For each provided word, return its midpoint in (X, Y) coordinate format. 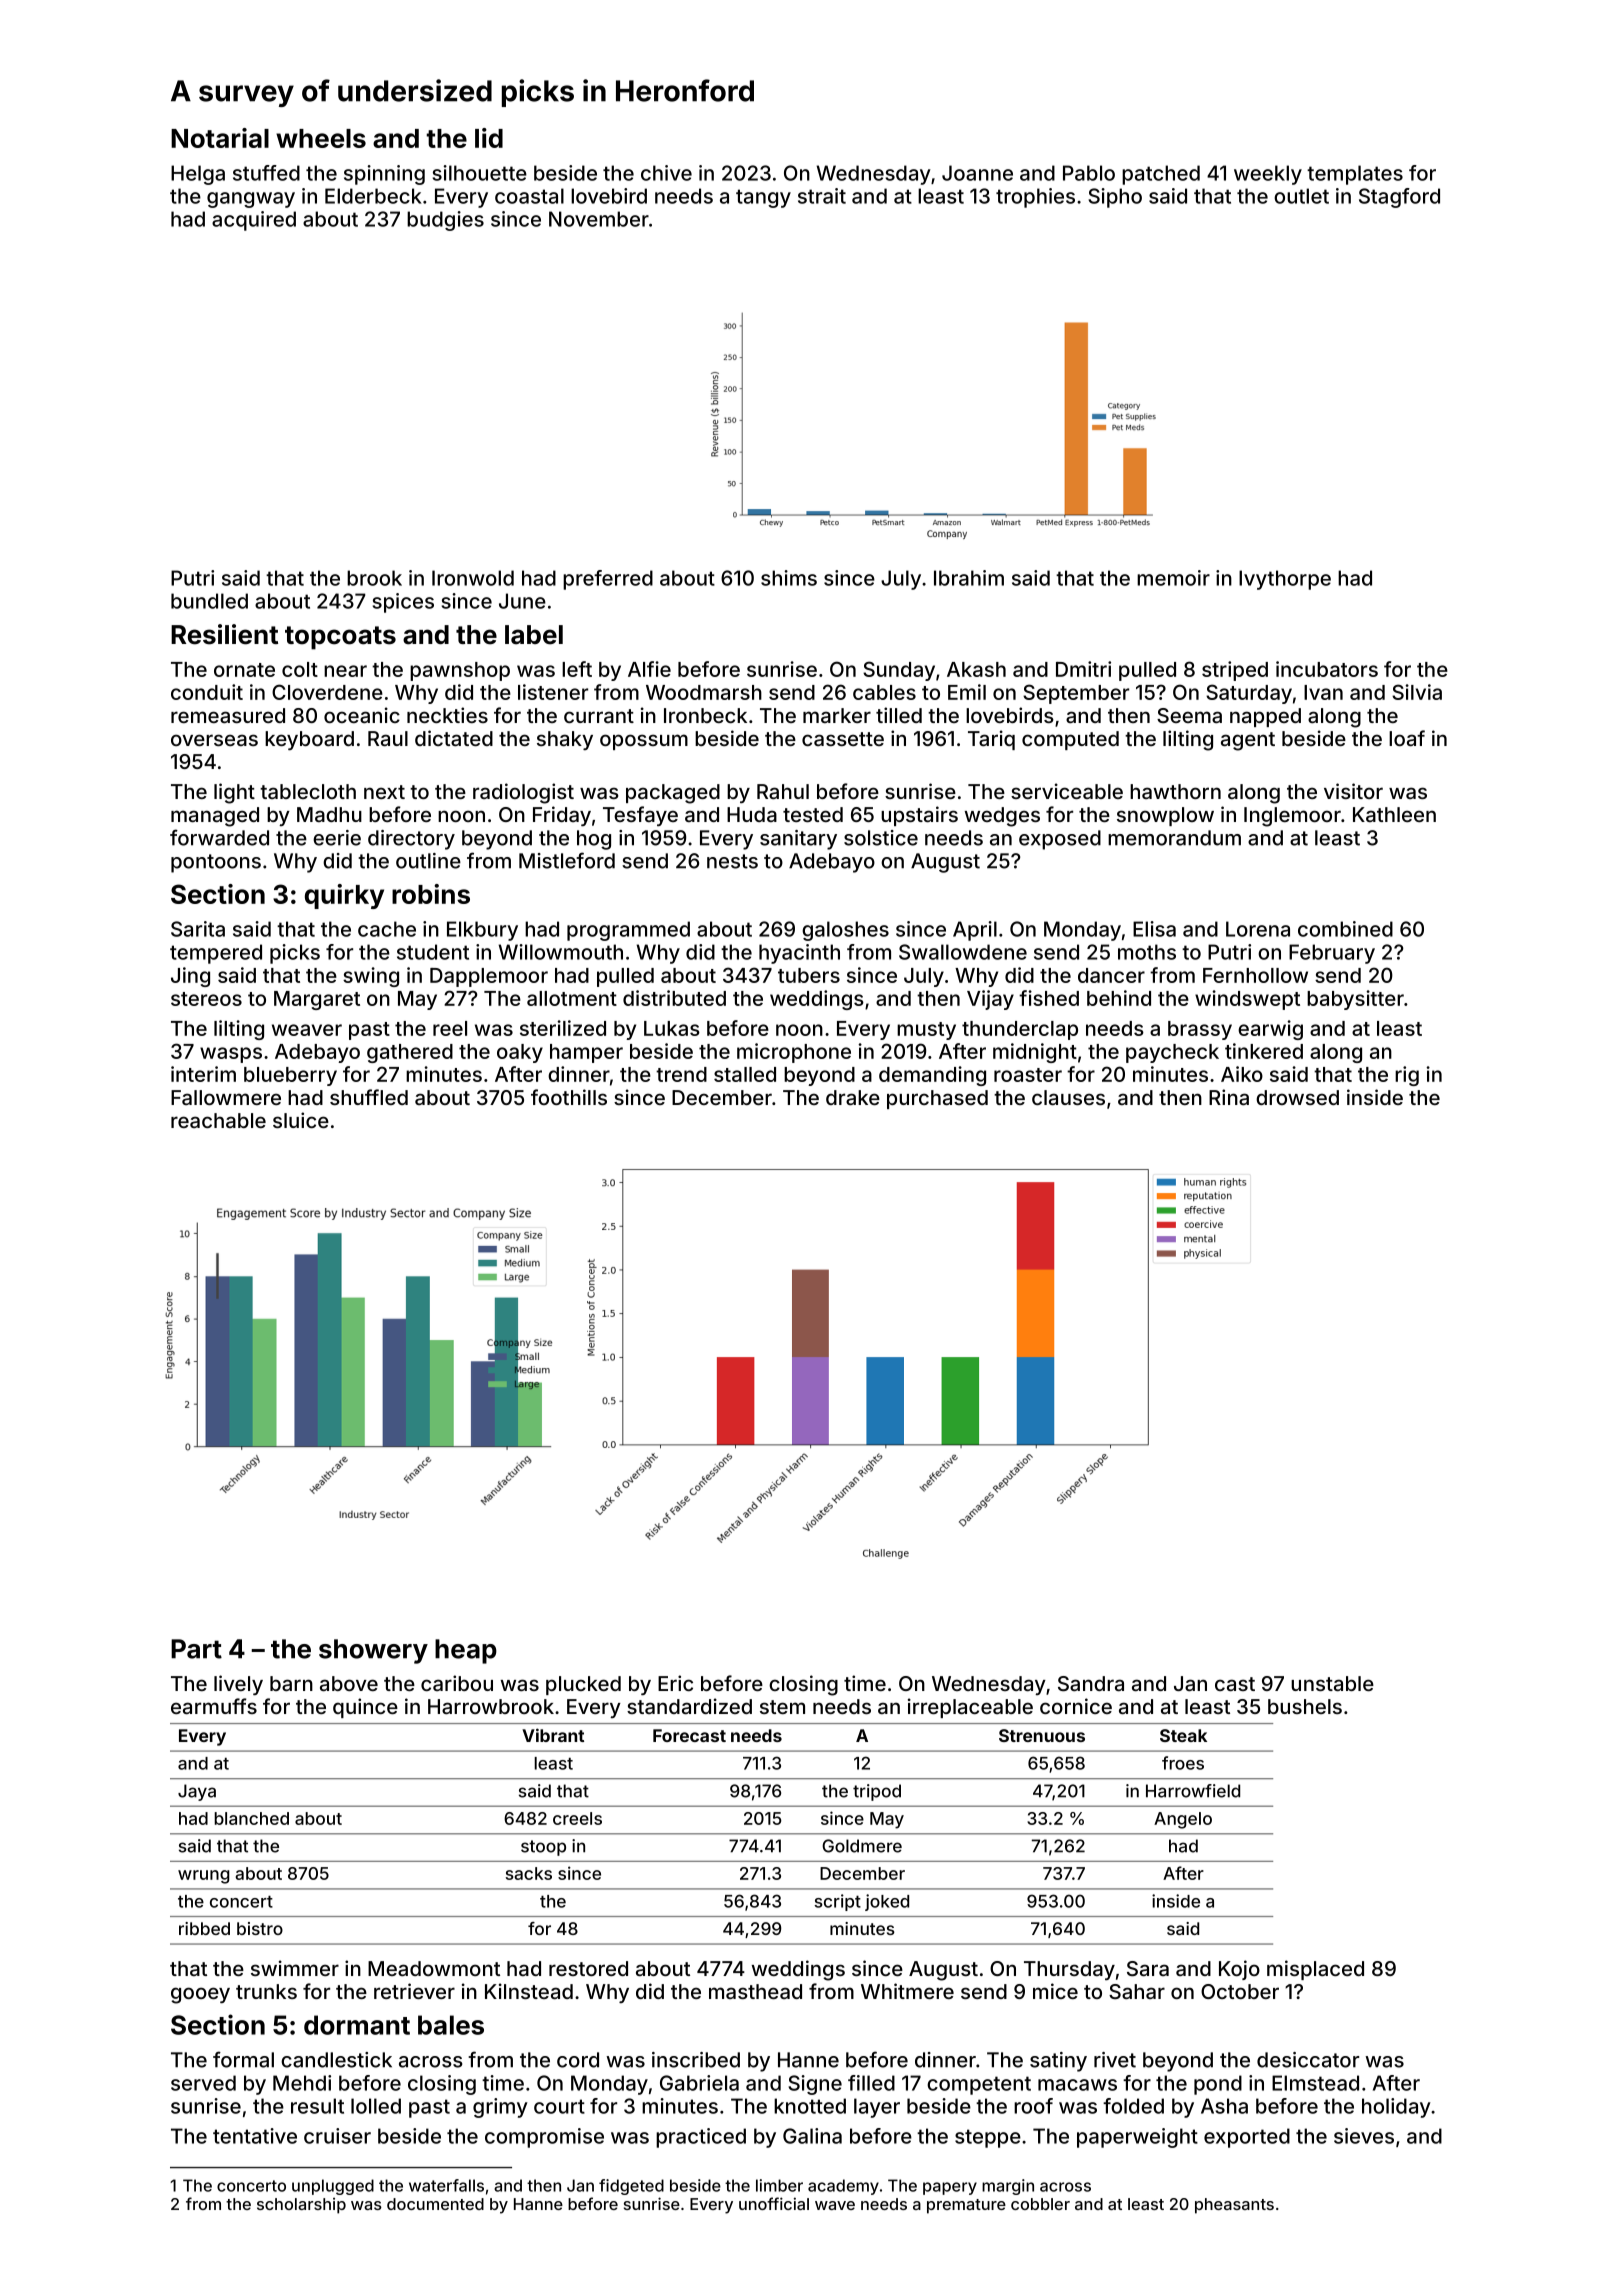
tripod (877, 1792)
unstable (1332, 1683)
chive (666, 173)
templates (1355, 175)
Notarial (220, 138)
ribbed (204, 1928)
